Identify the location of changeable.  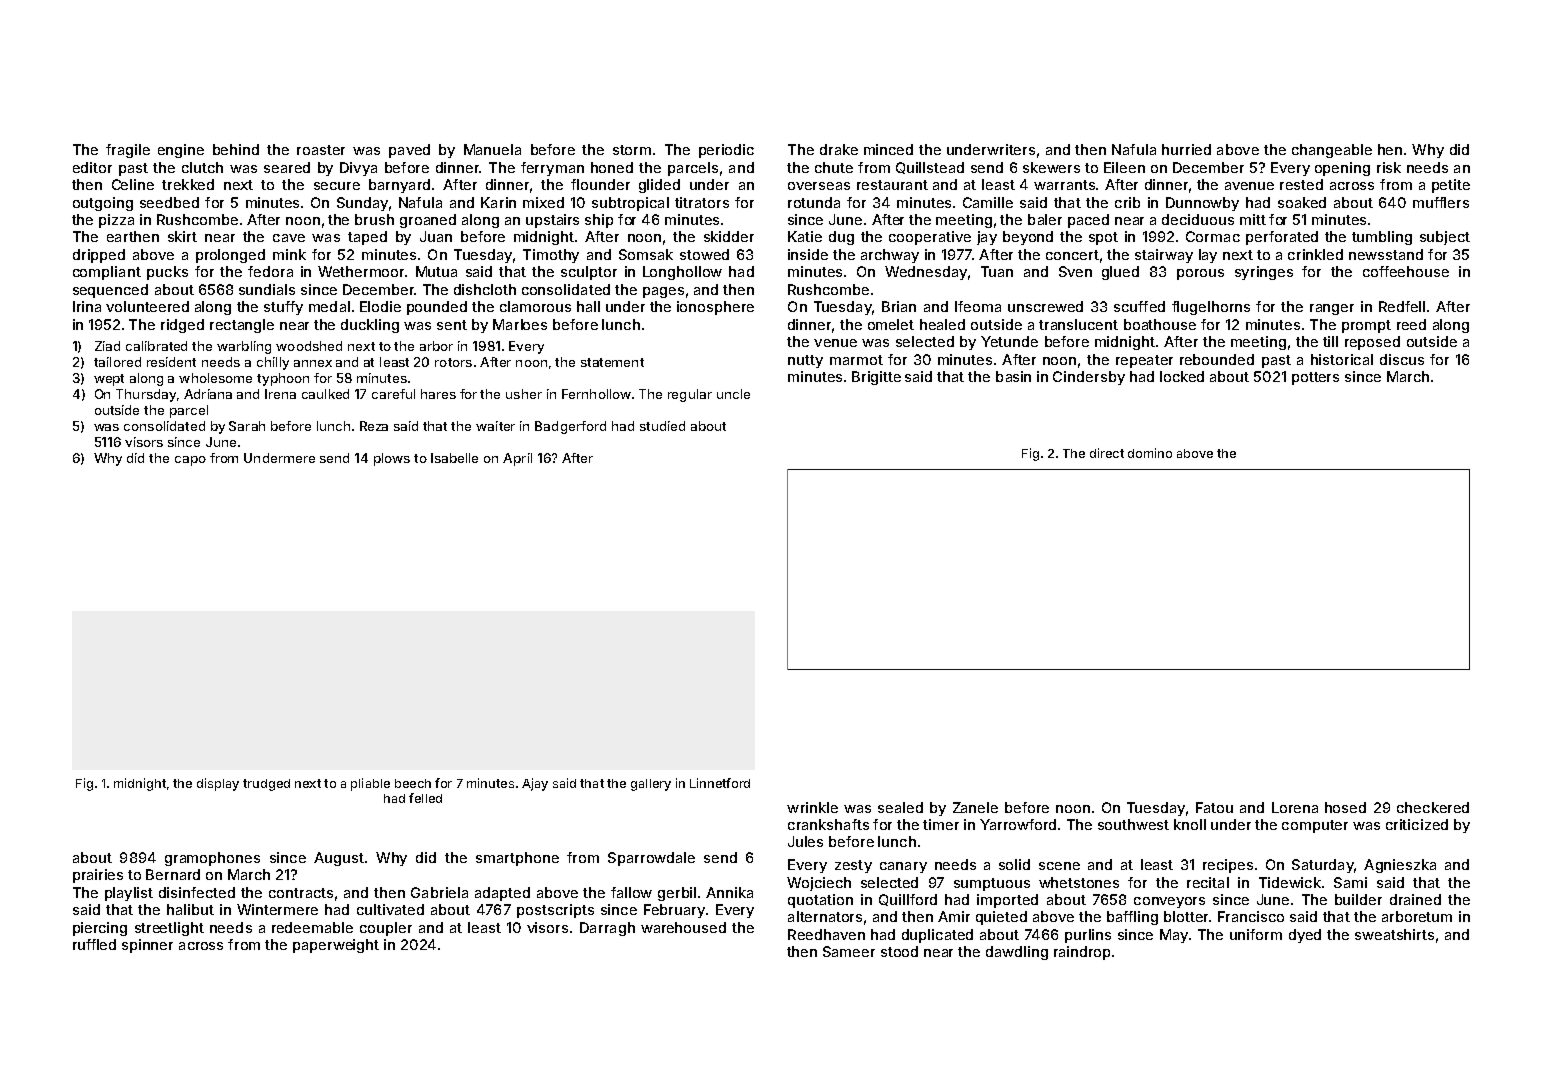
(1332, 151).
